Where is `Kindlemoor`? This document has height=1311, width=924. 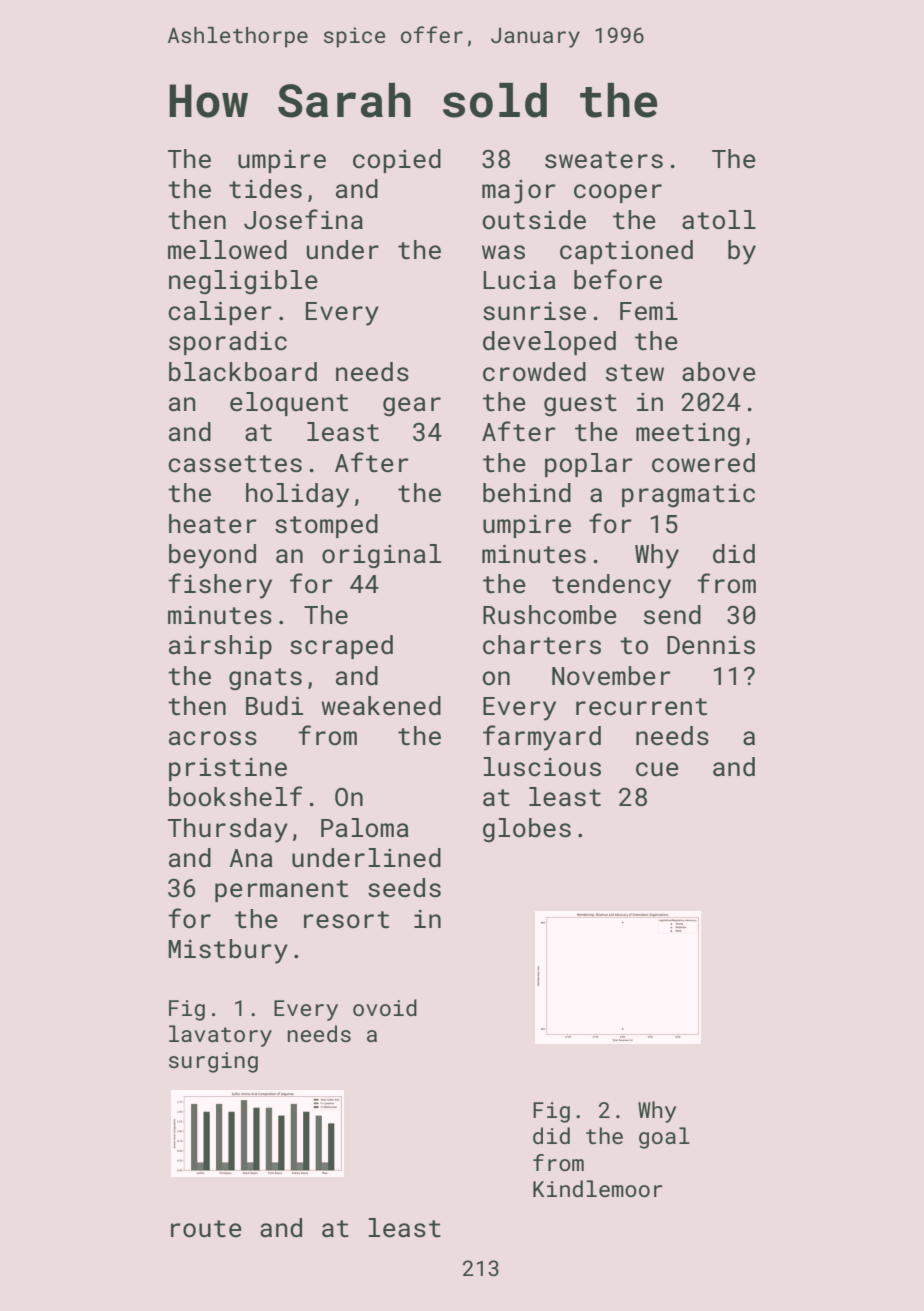 Kindlemoor is located at coordinates (597, 1188).
